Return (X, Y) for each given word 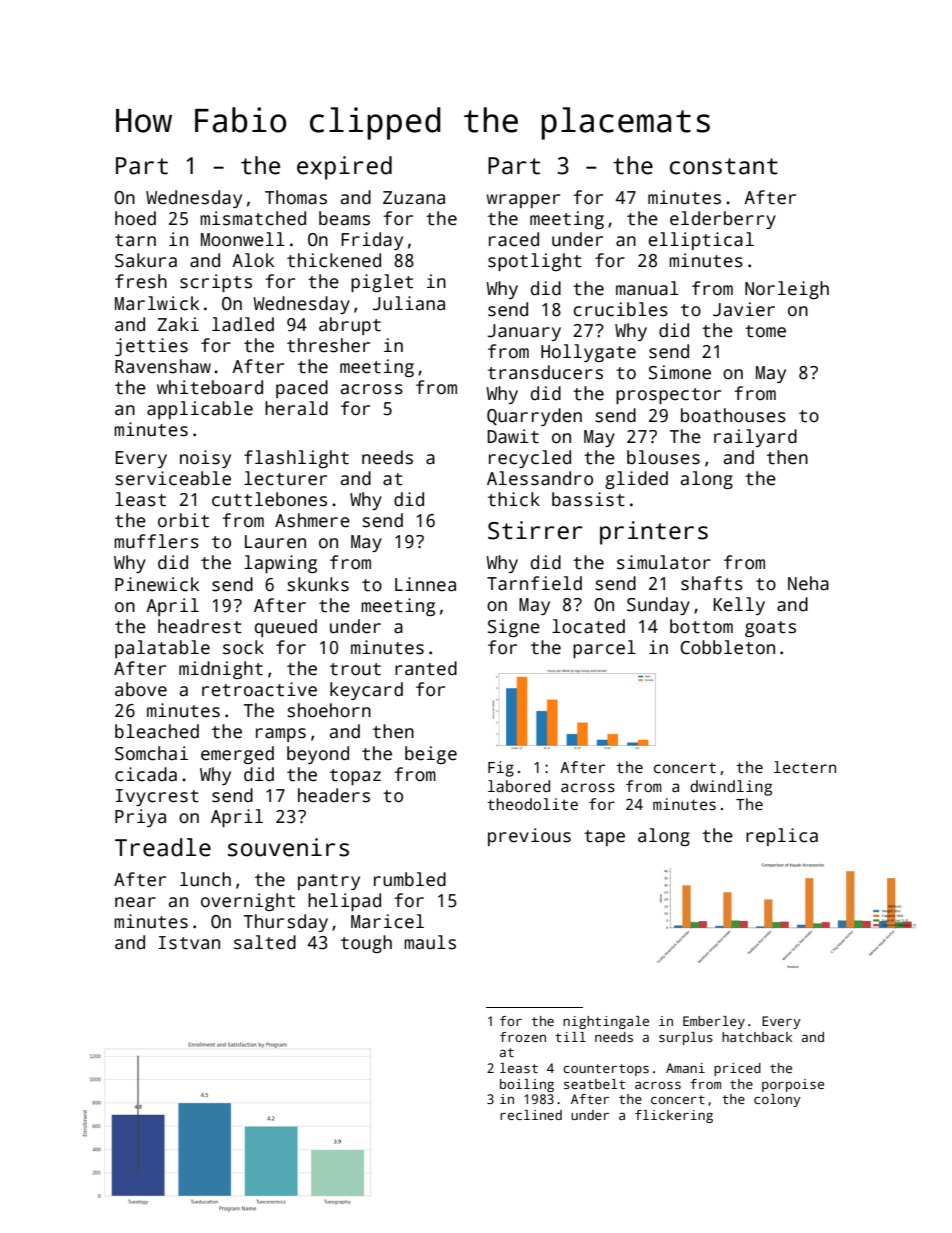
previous (529, 837)
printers (654, 533)
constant (724, 166)
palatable (162, 649)
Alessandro (540, 478)
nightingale (606, 1022)
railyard (755, 438)
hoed (135, 218)
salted (265, 942)
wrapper (523, 201)
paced (302, 389)
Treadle (163, 847)
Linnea (425, 584)
